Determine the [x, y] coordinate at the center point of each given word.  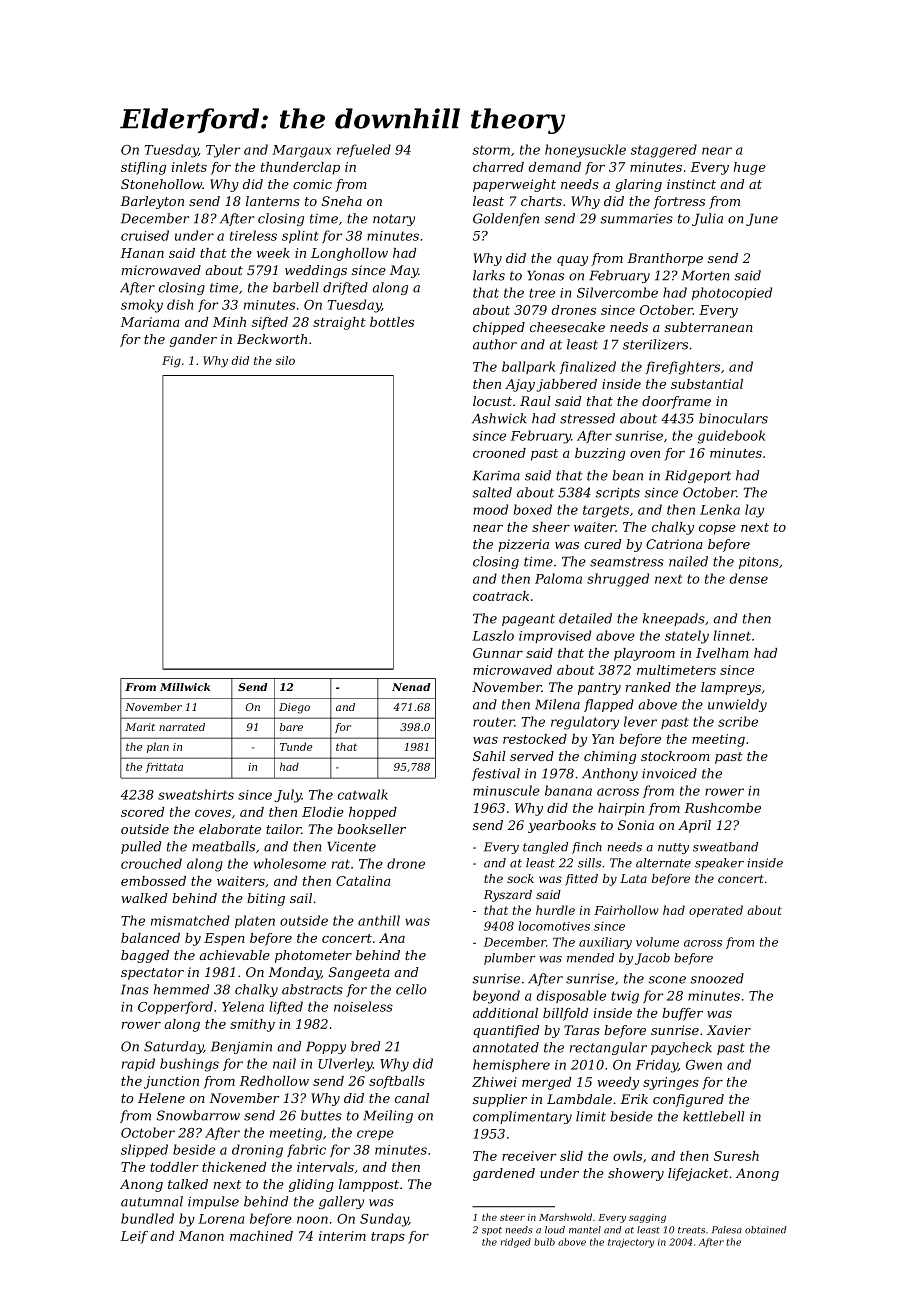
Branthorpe [665, 259]
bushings [189, 1065]
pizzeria [523, 545]
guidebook [731, 437]
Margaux [301, 151]
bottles [392, 322]
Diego [294, 708]
